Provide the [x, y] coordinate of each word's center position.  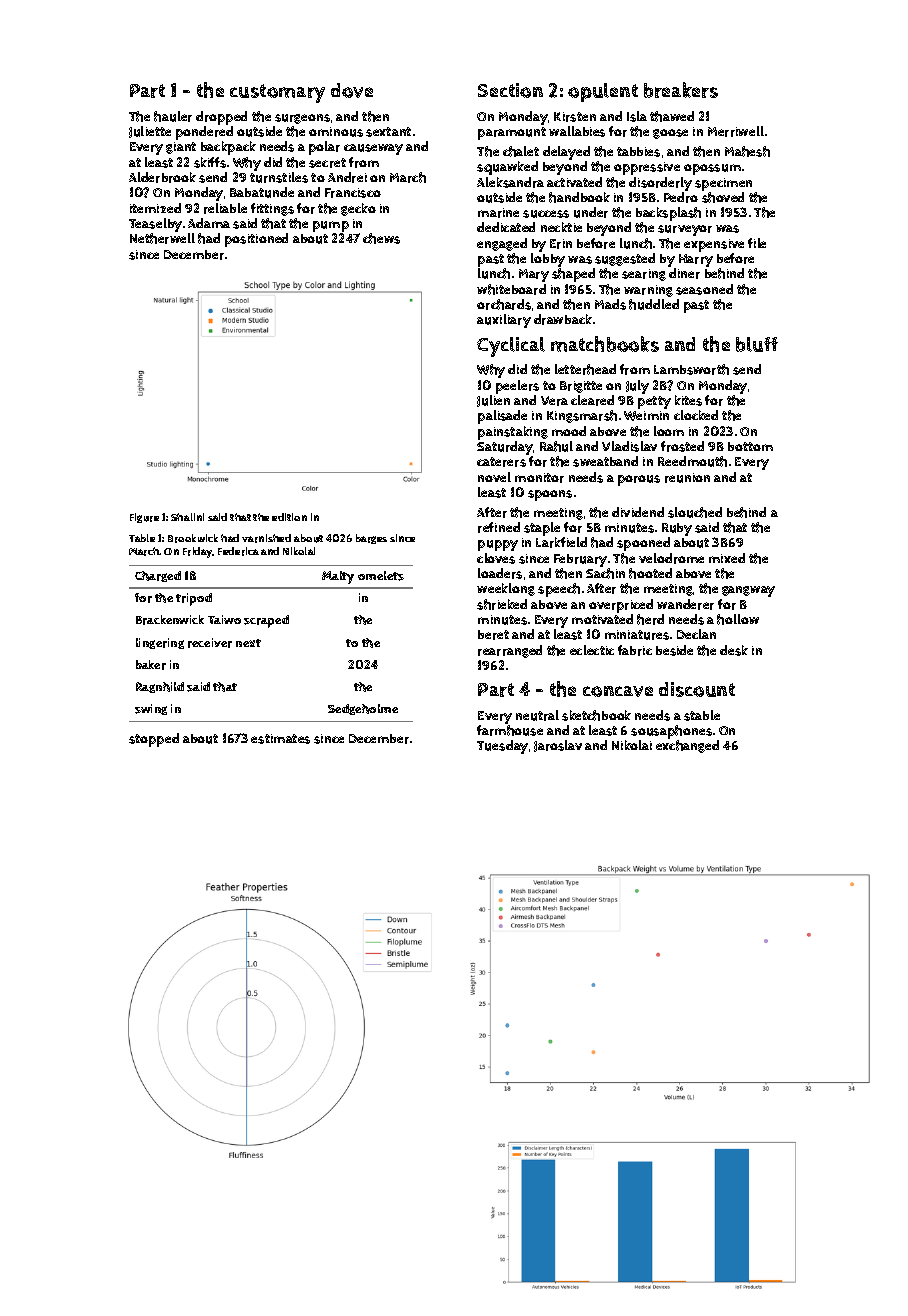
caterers [501, 462]
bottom [750, 446]
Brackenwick [170, 620]
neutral [537, 715]
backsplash [668, 214]
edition [289, 517]
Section [510, 90]
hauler [173, 116]
